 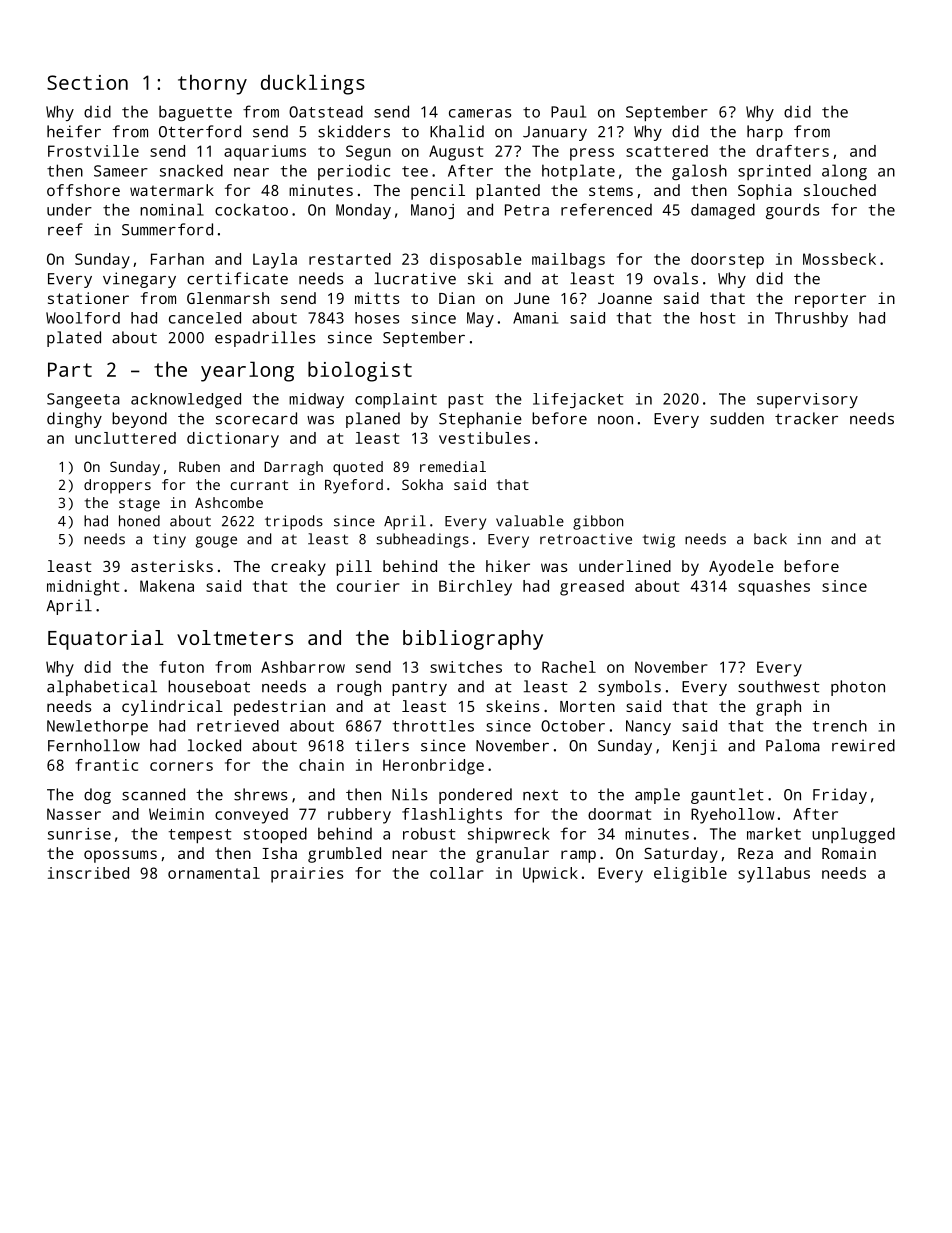 What do you see at coordinates (587, 706) in the screenshot?
I see `Morten` at bounding box center [587, 706].
